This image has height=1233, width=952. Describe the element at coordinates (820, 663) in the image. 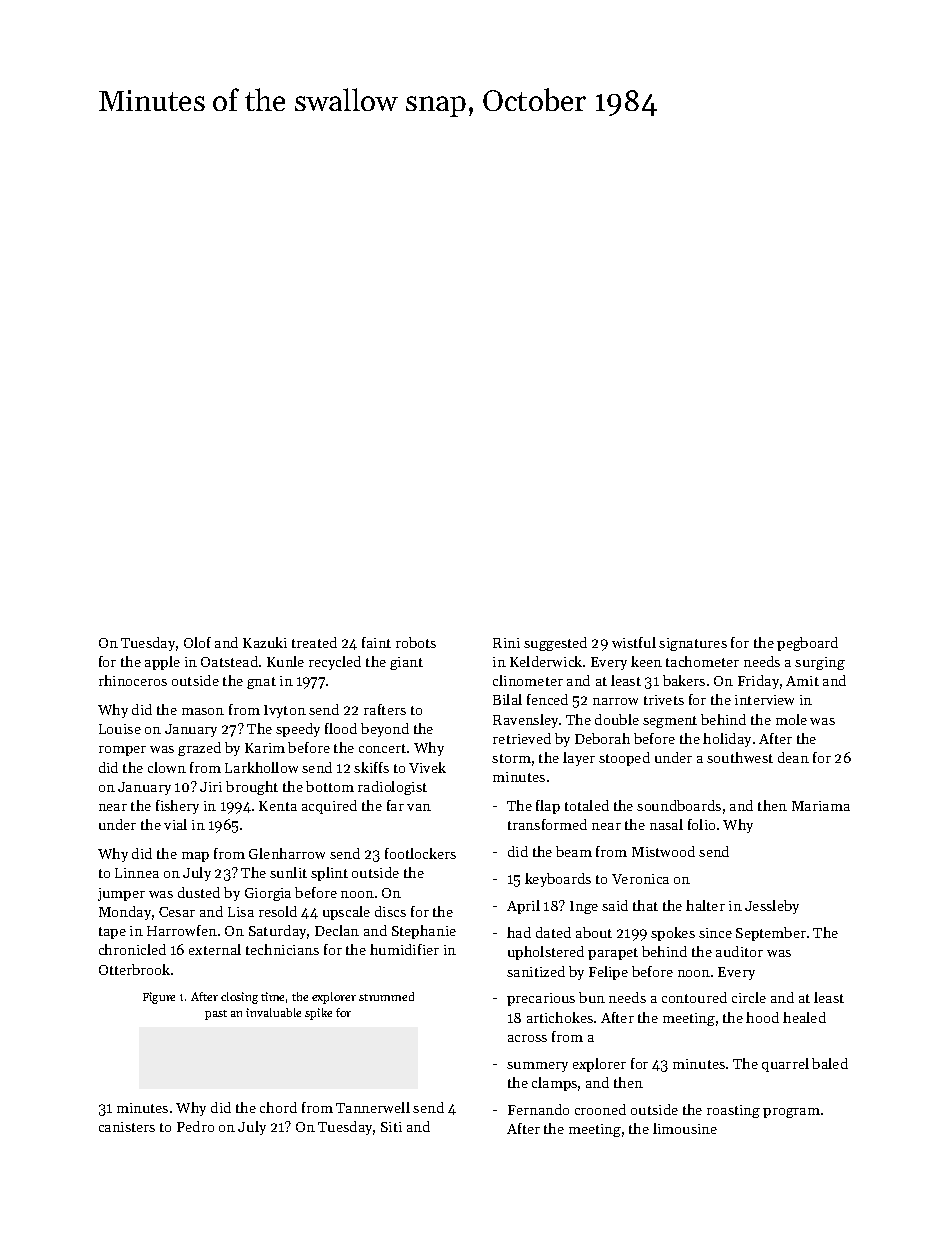

I see `surging` at that location.
